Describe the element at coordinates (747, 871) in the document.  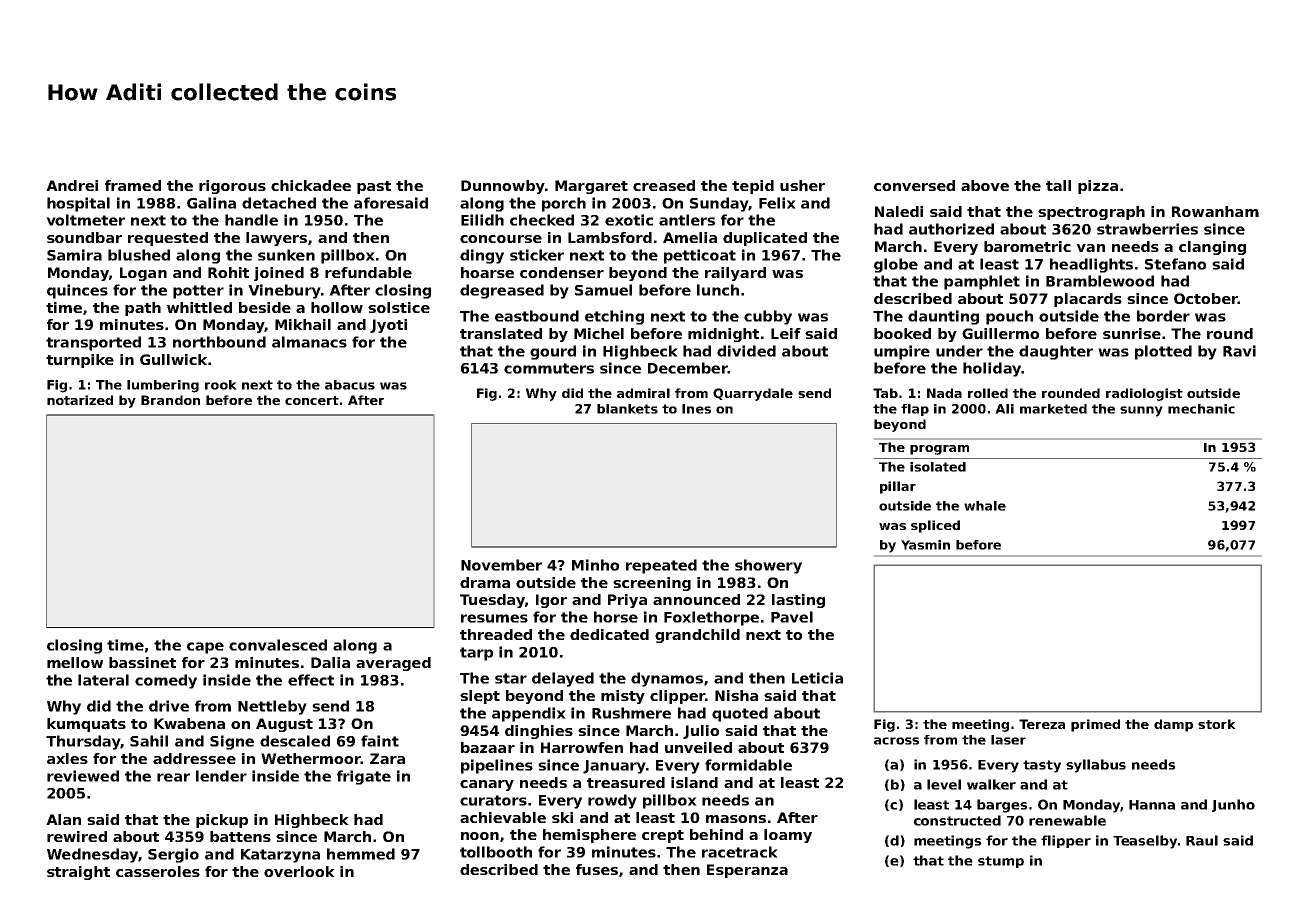
I see `Esperanza` at that location.
